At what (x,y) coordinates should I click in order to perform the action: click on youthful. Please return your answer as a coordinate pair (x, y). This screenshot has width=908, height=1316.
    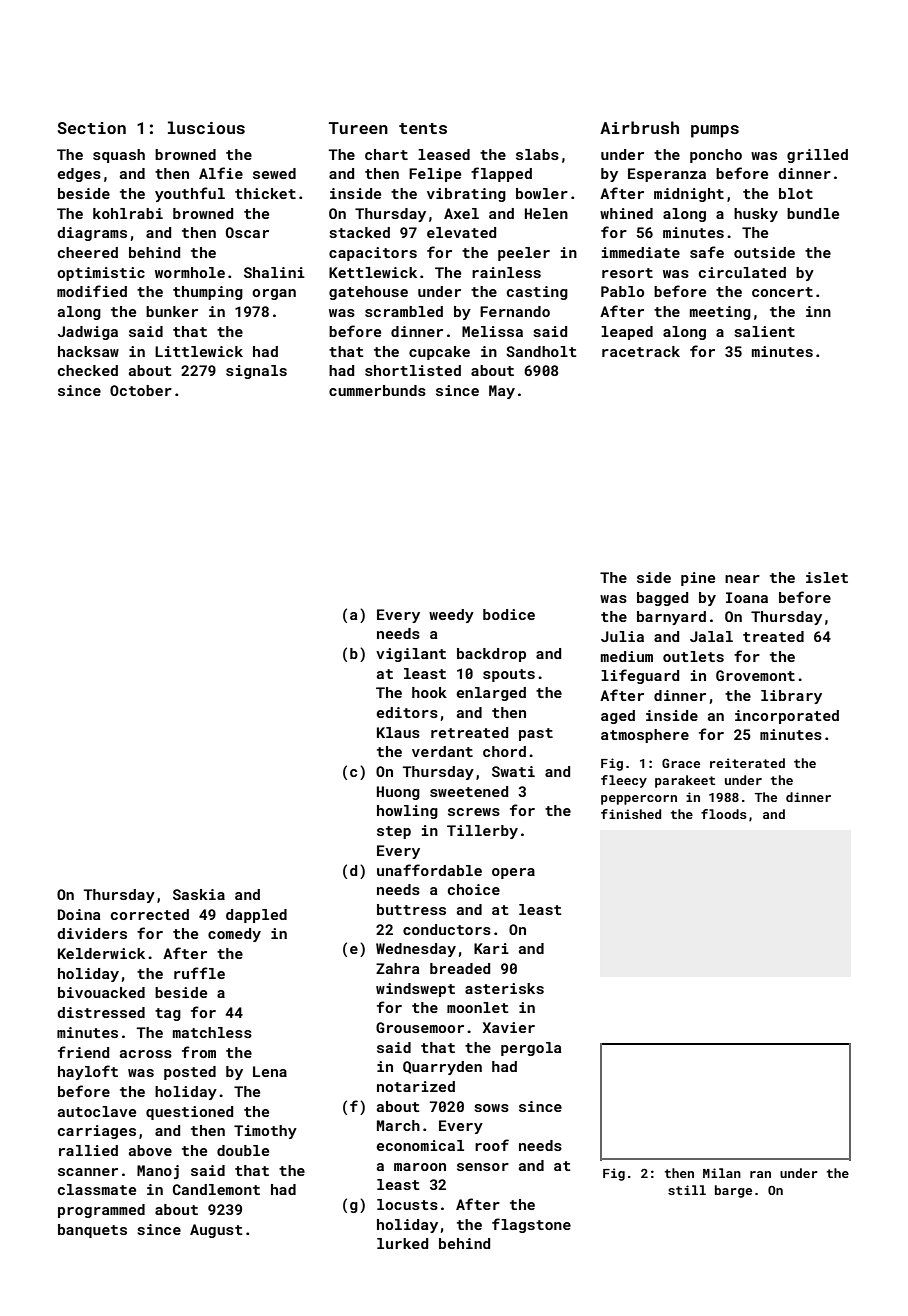
    Looking at the image, I should click on (190, 194).
